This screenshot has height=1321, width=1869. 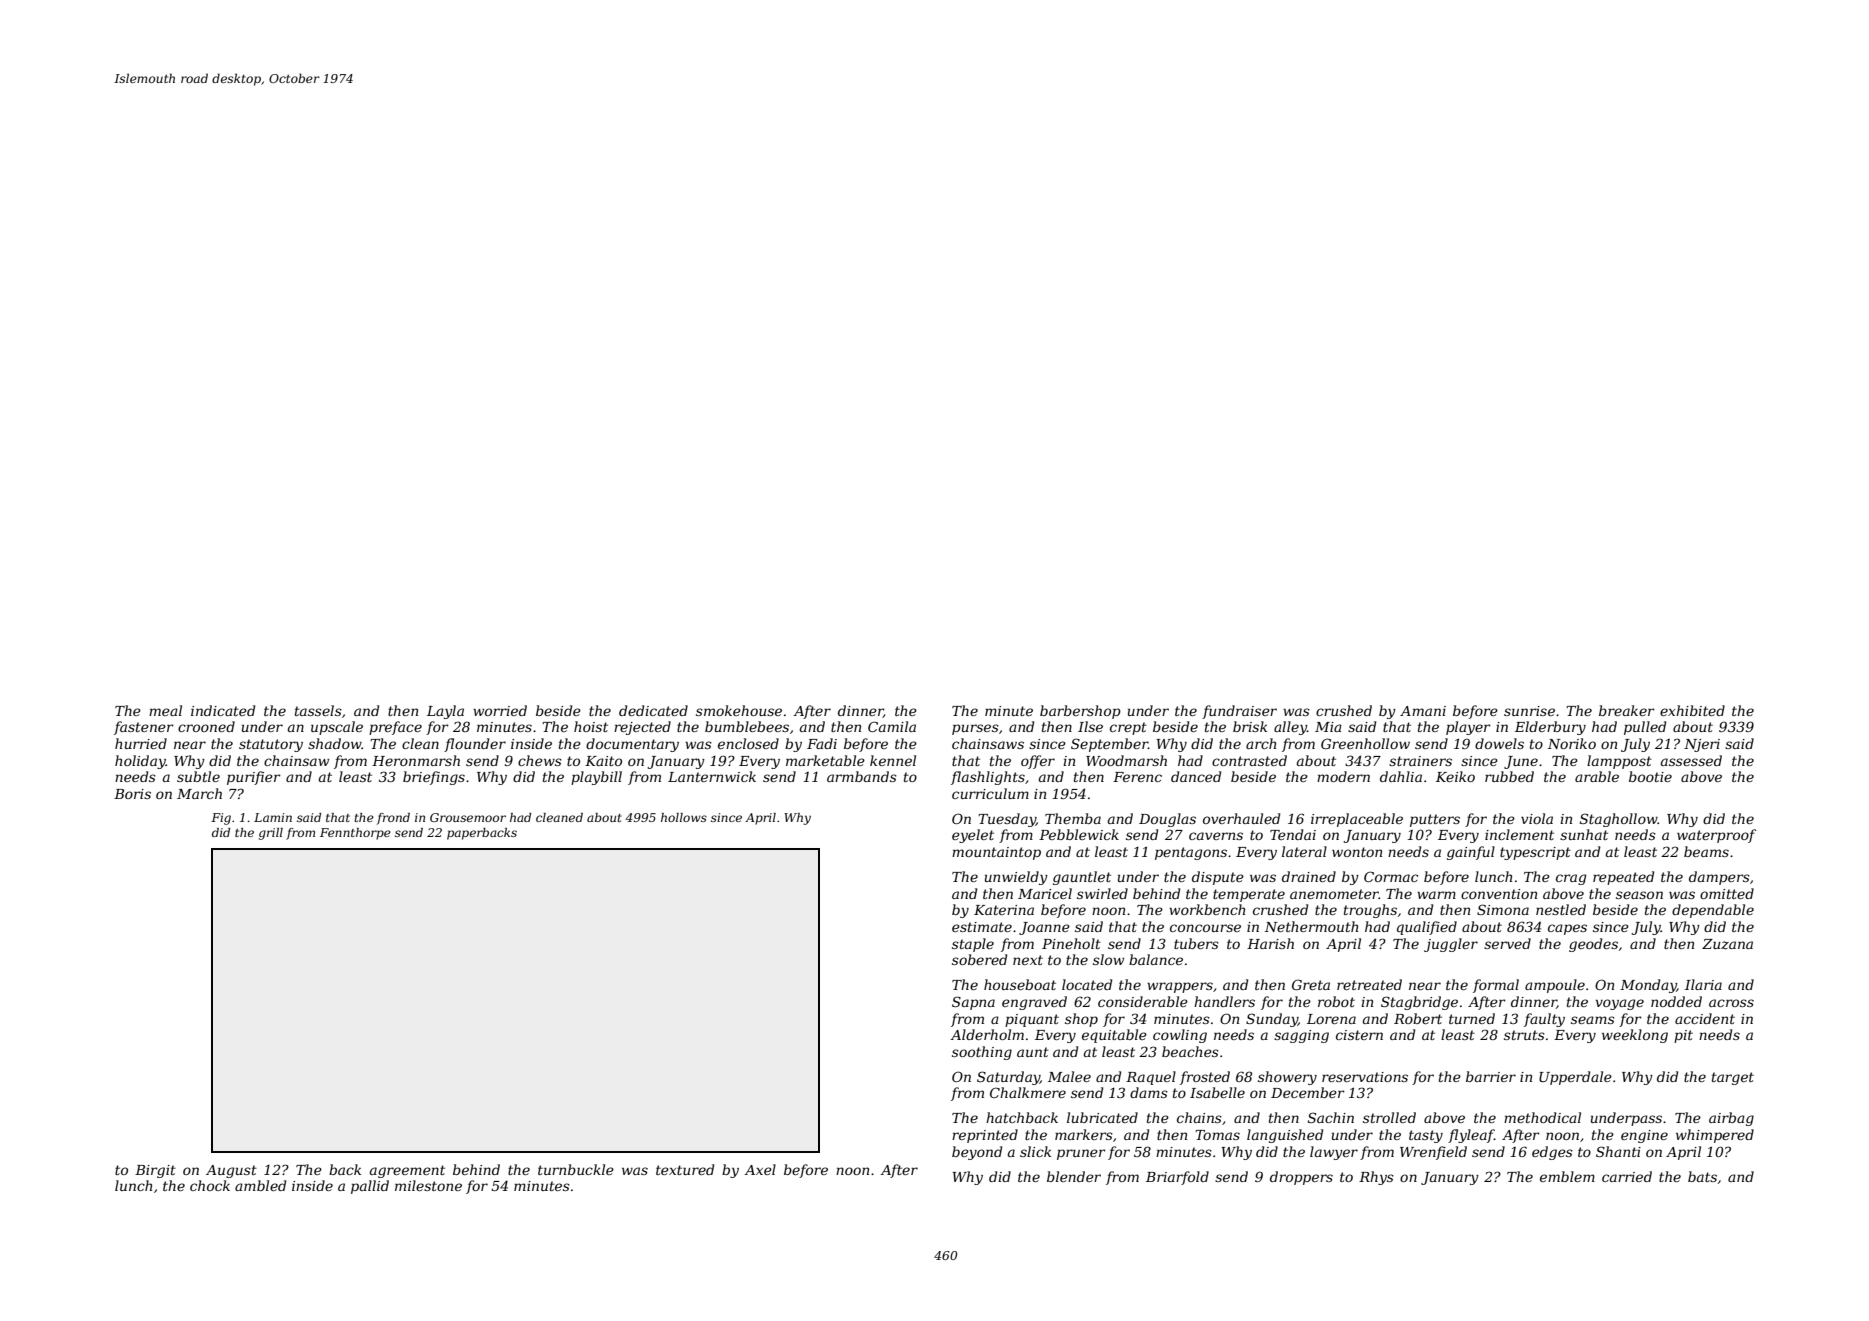 I want to click on ambled, so click(x=260, y=1185).
